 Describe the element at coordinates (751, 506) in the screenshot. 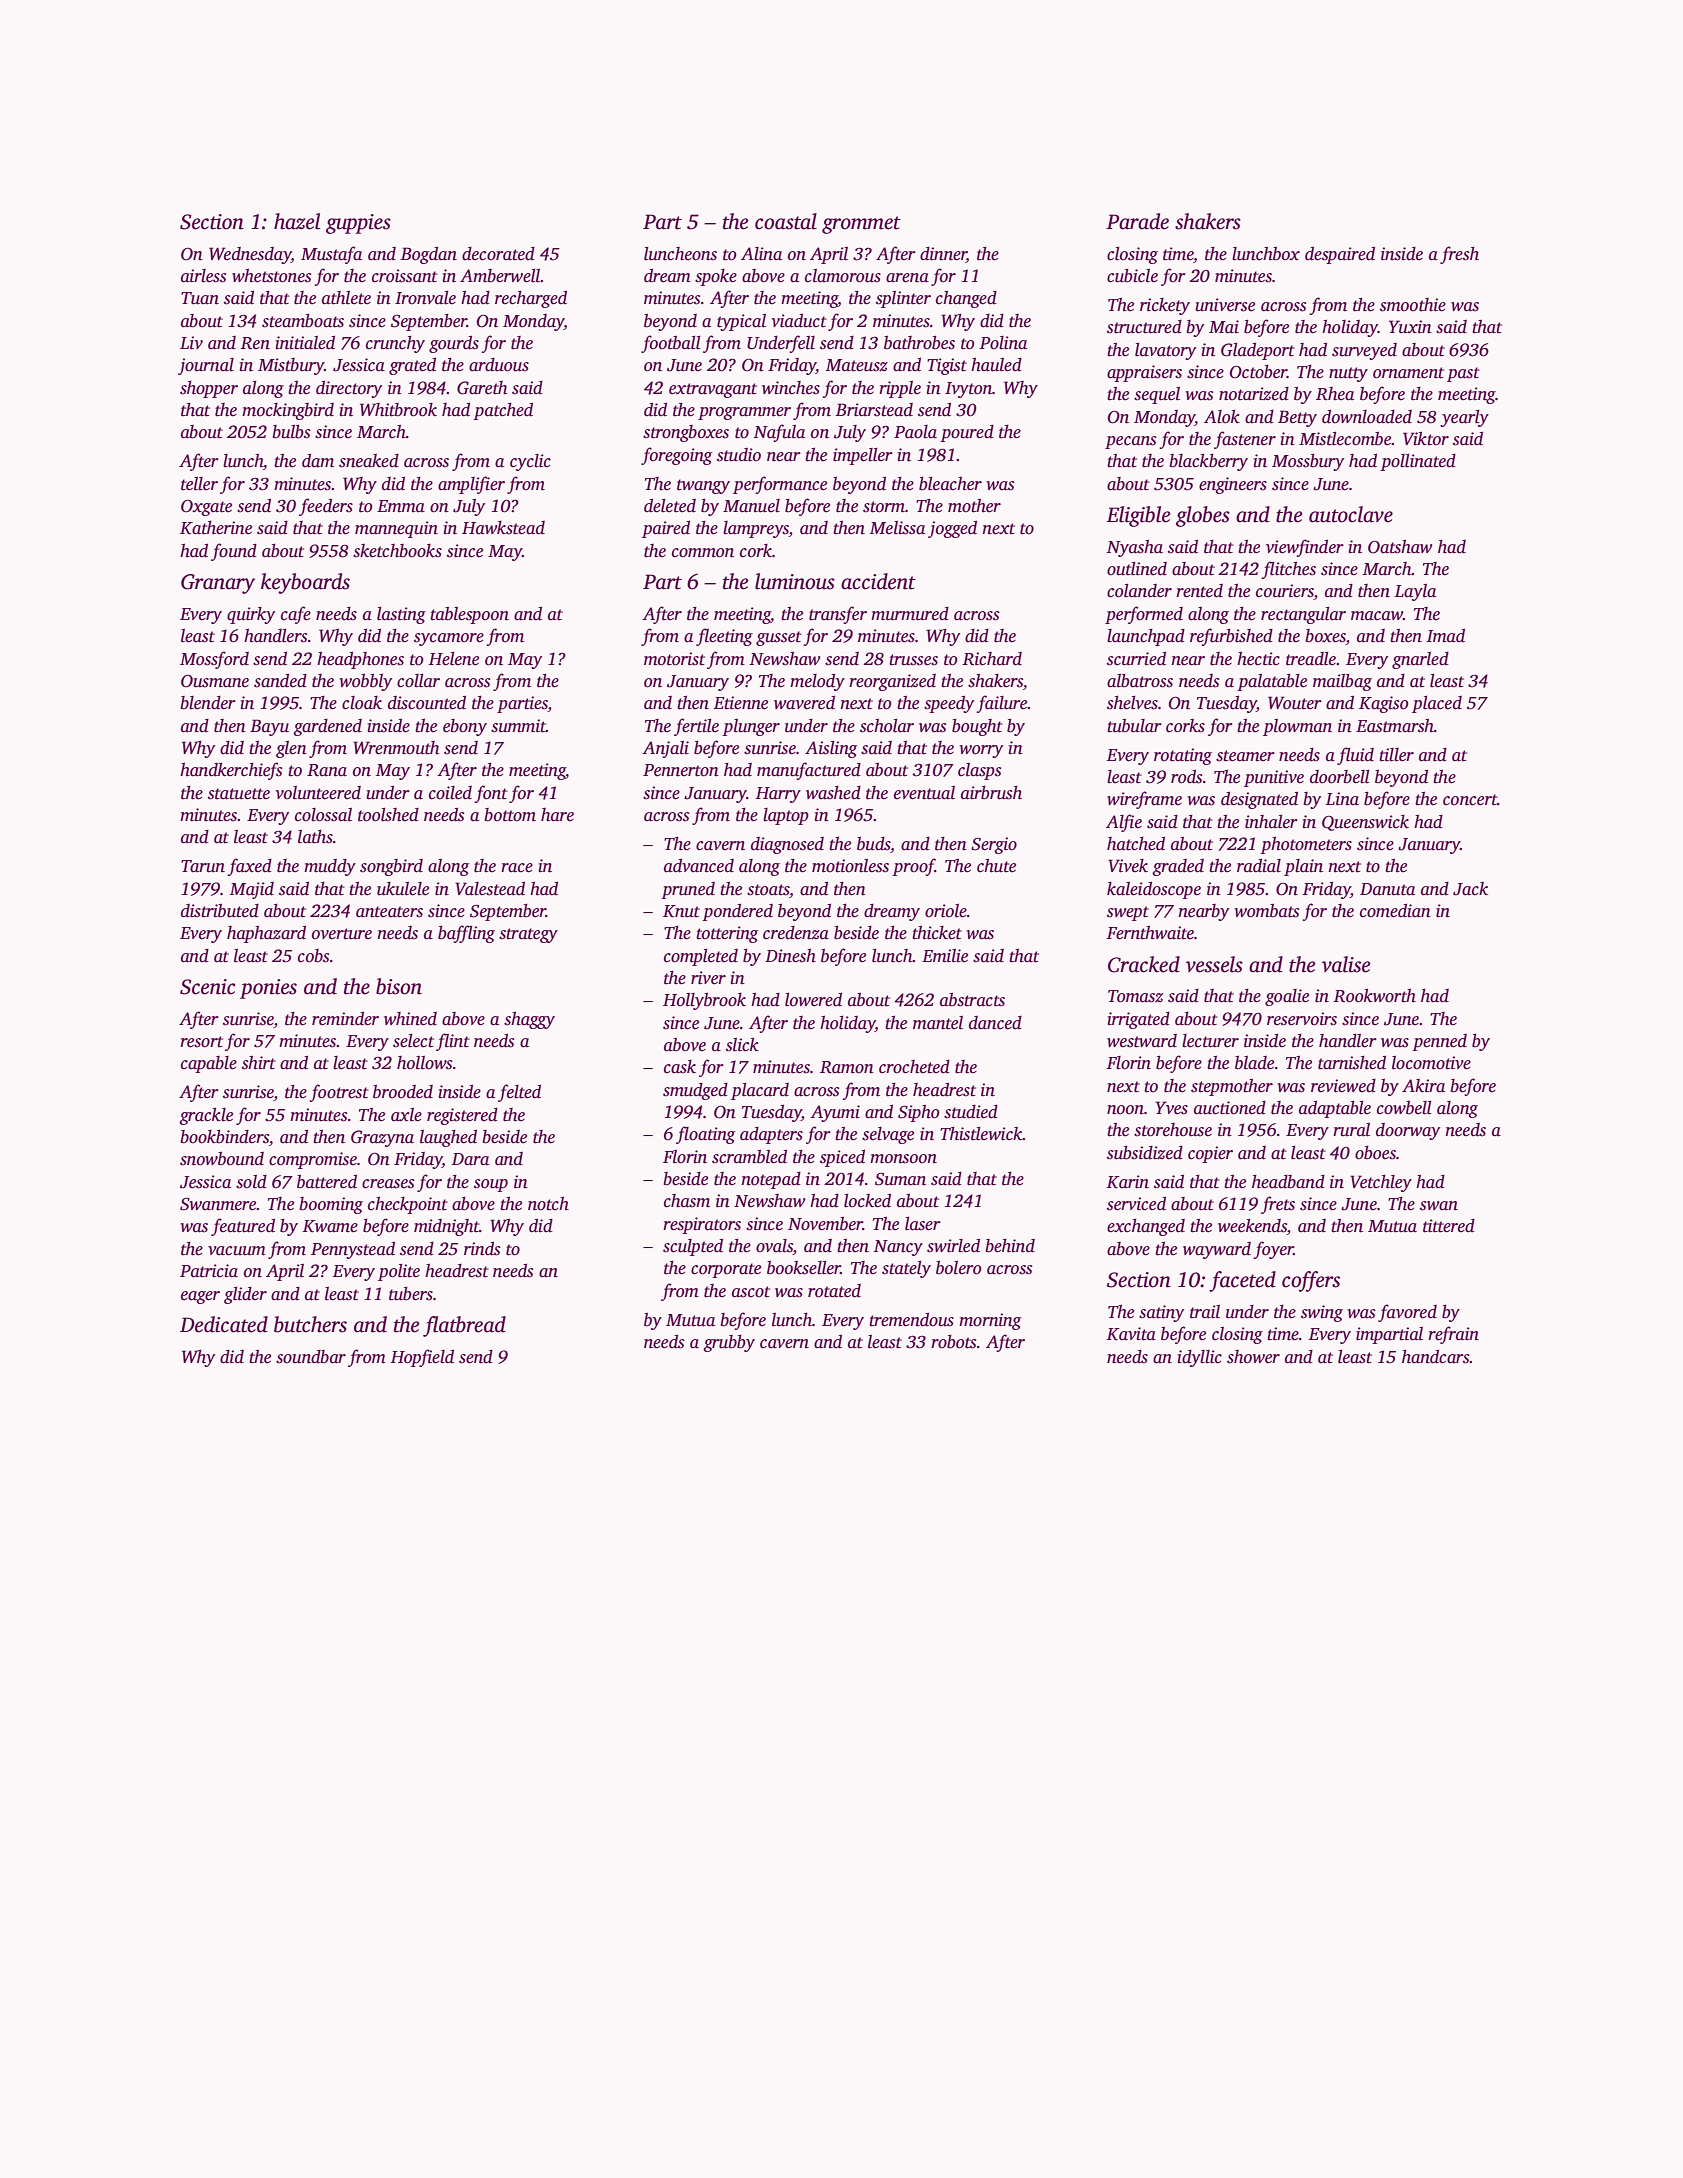

I see `Manuel` at that location.
